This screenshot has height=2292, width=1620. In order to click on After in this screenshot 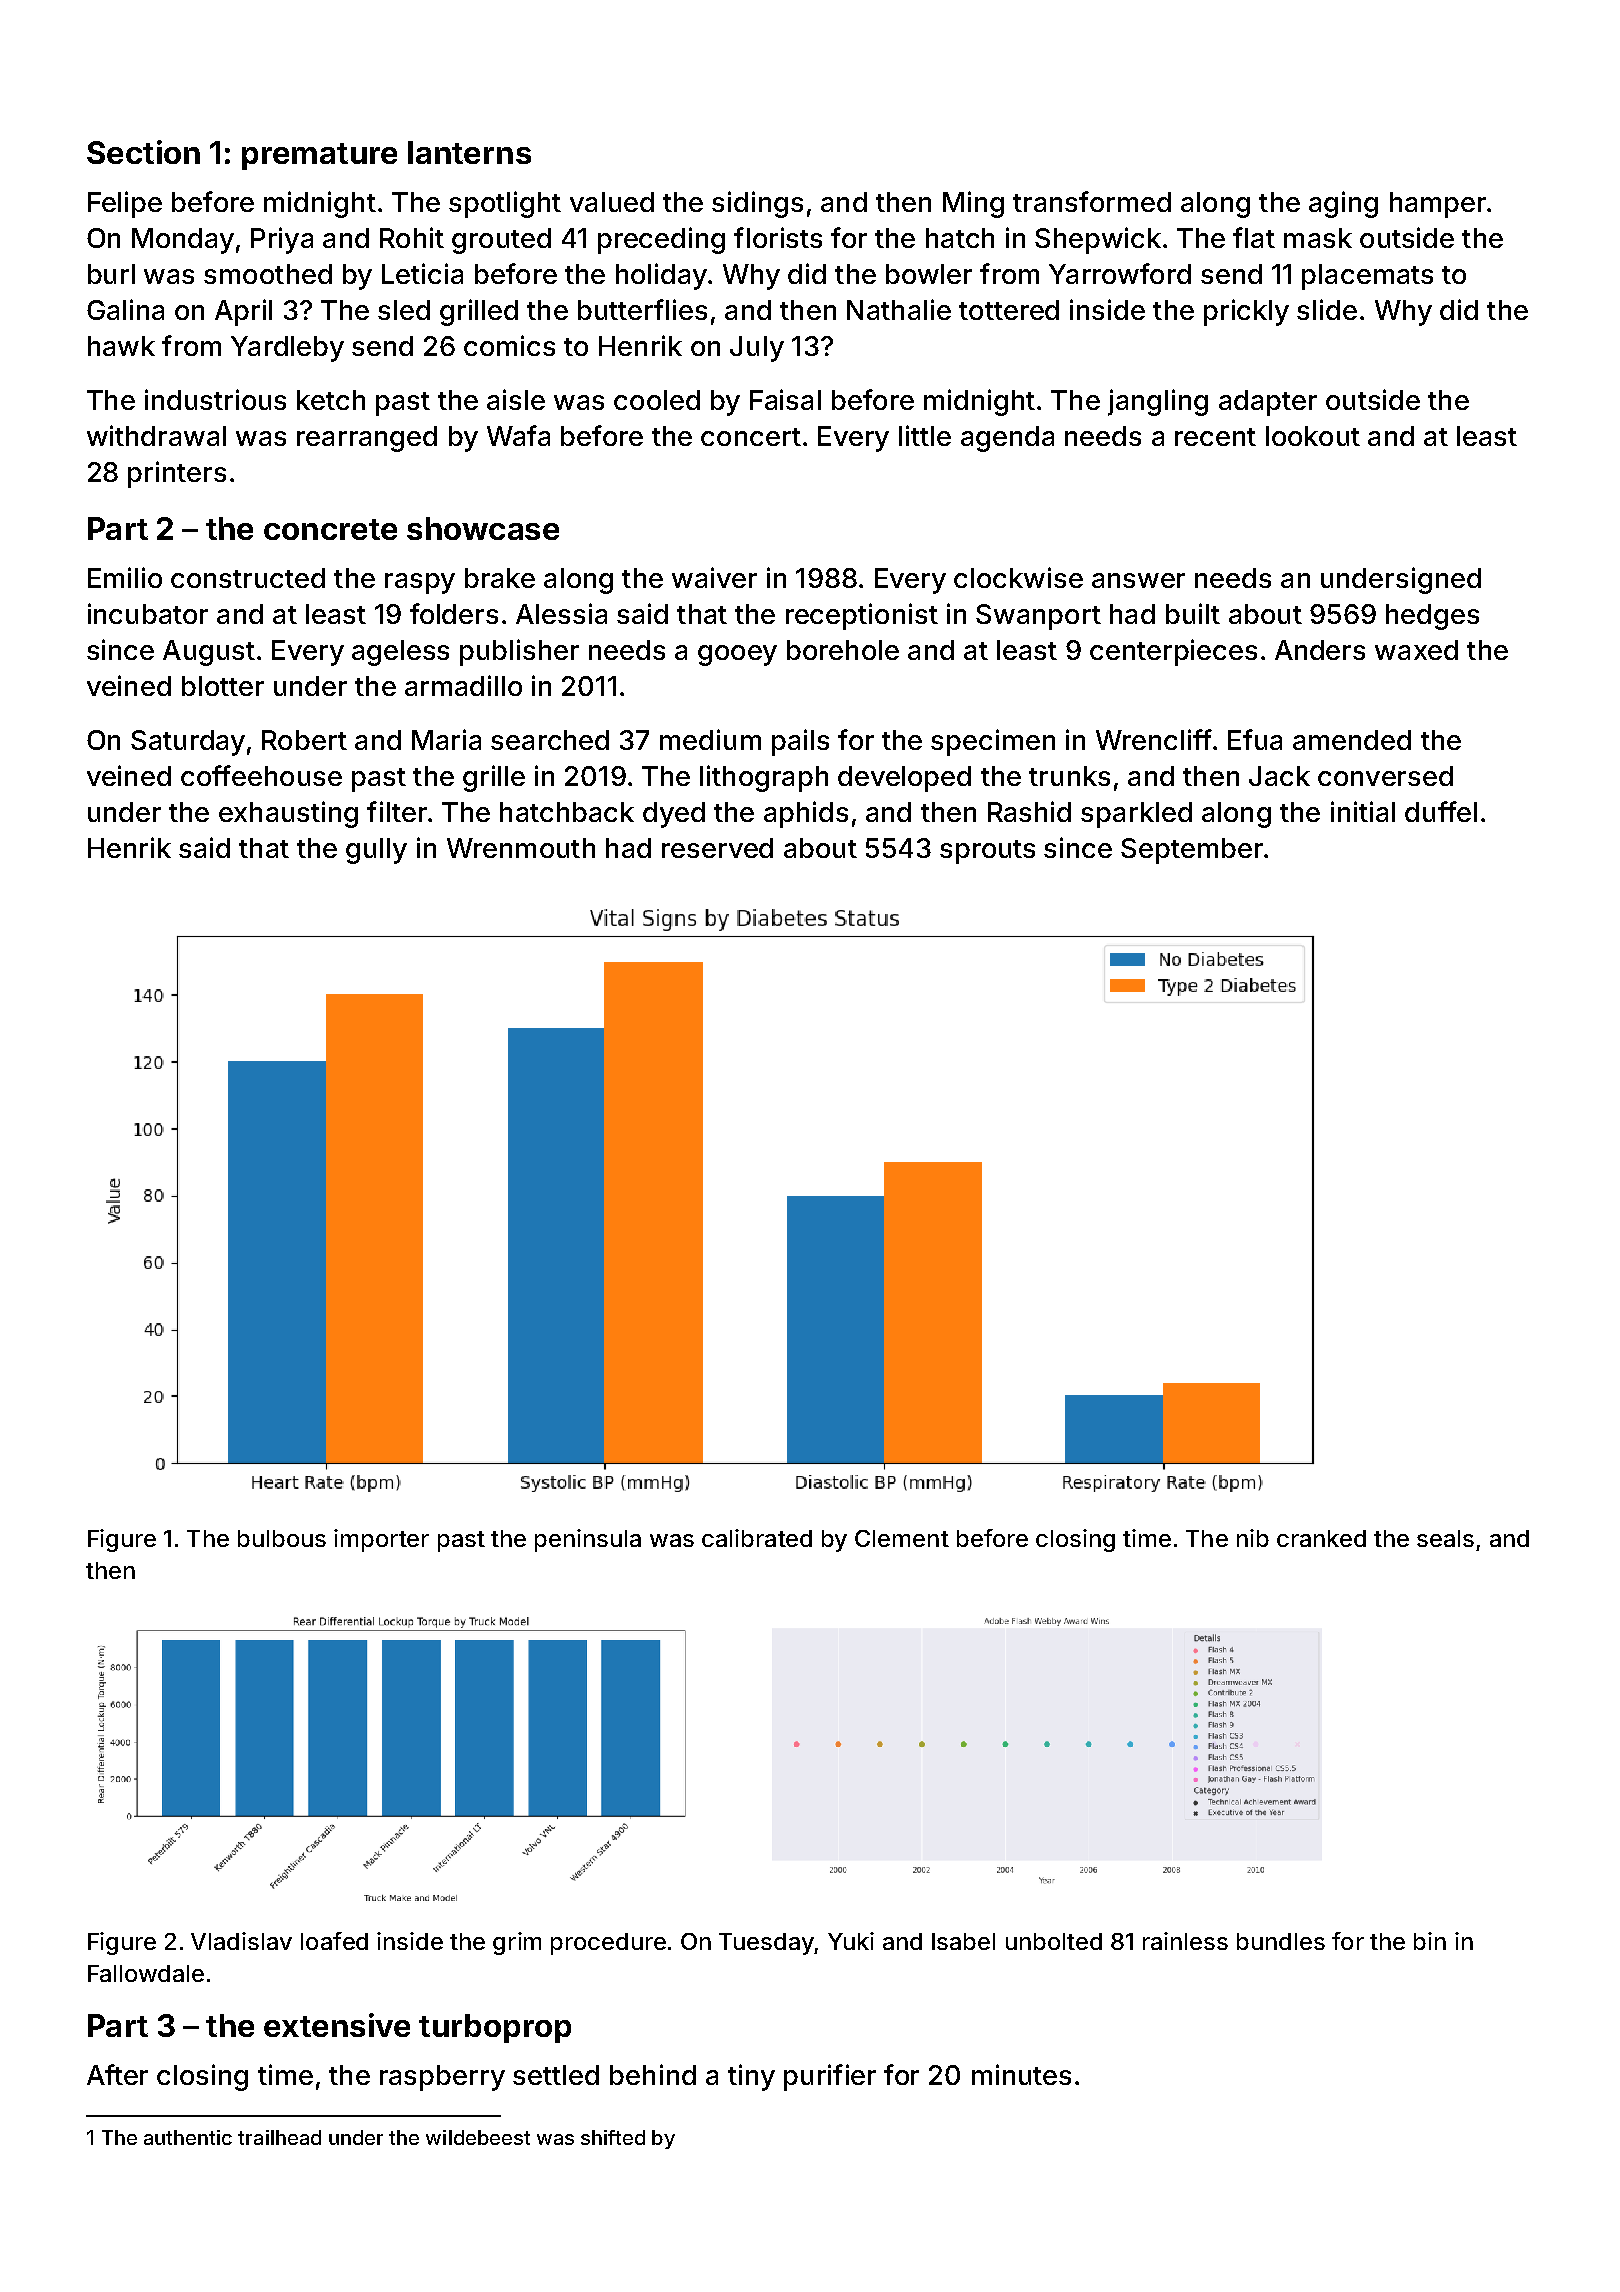, I will do `click(117, 2074)`.
